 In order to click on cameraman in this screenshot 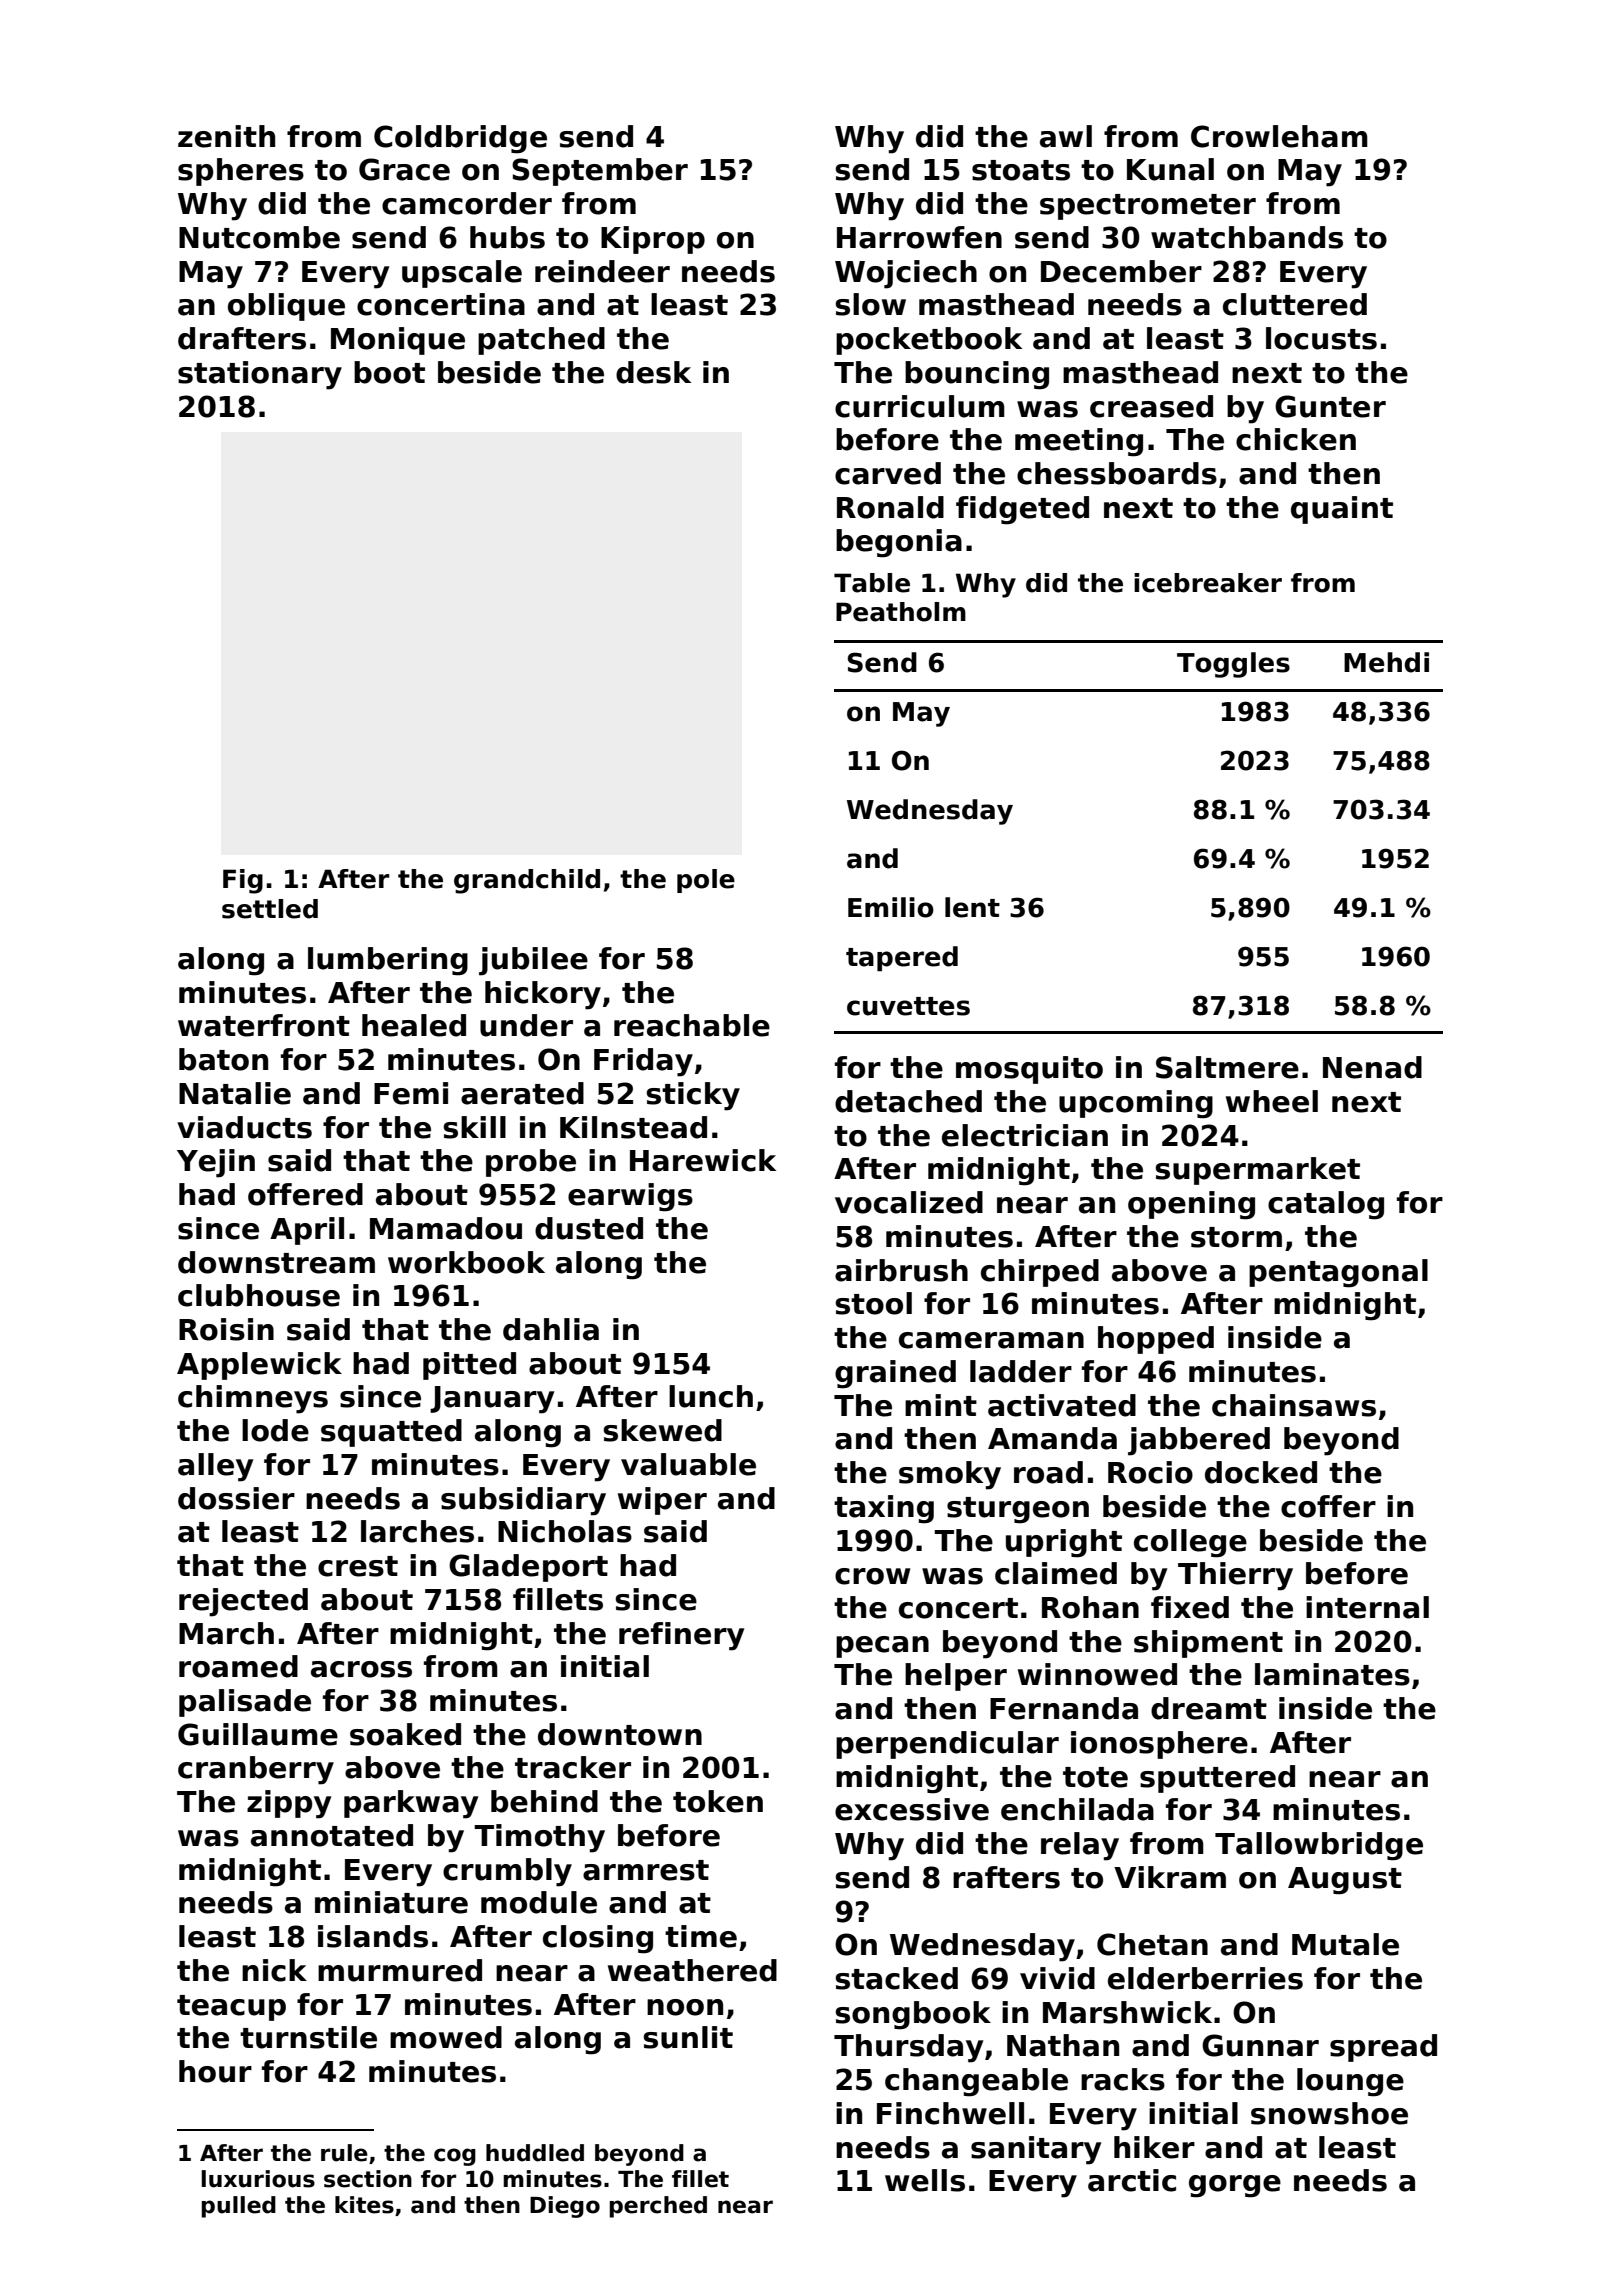, I will do `click(991, 1340)`.
